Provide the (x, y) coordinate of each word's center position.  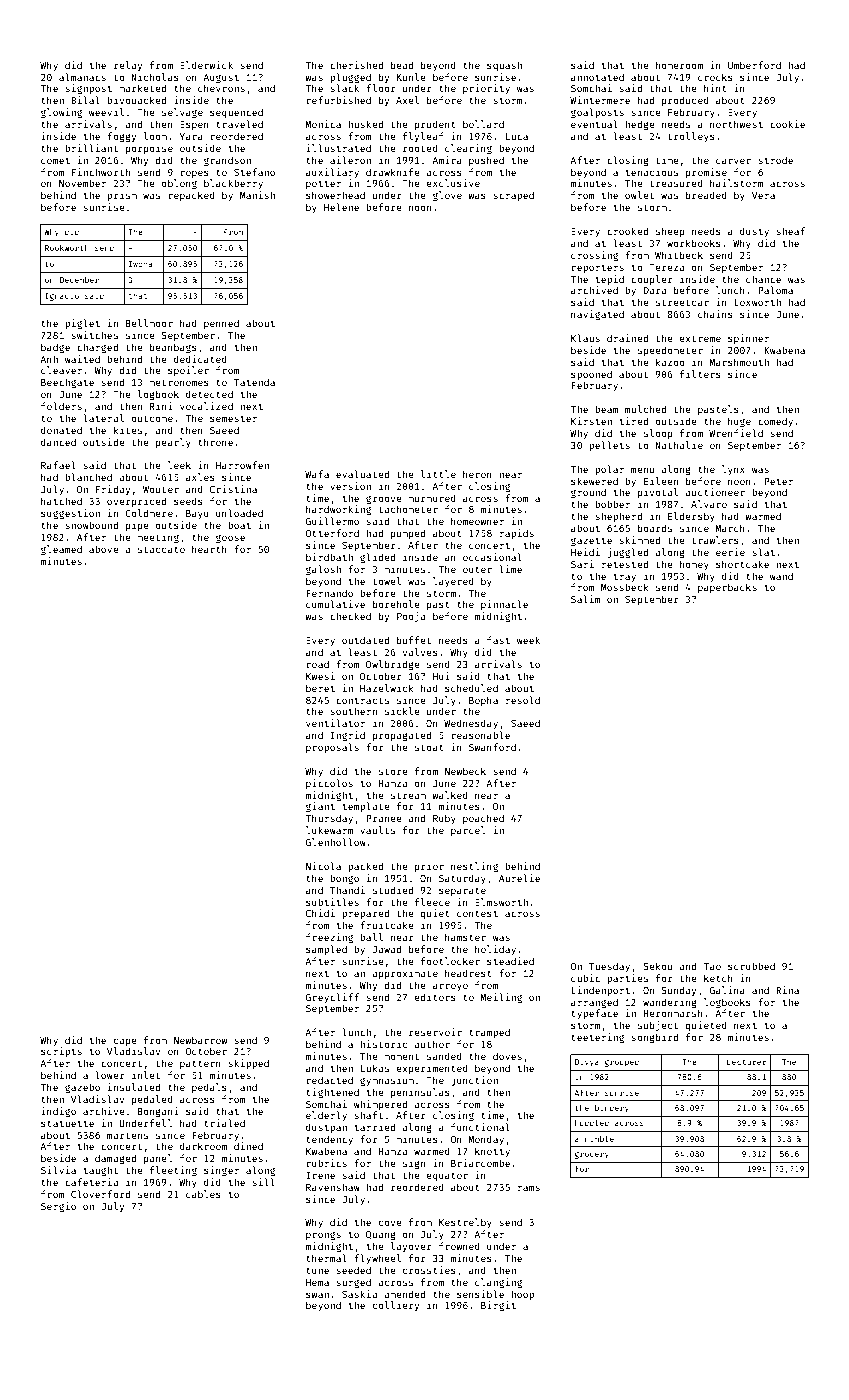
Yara (191, 136)
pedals (209, 1088)
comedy (775, 422)
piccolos (329, 784)
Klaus (585, 338)
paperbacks (727, 588)
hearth (209, 549)
